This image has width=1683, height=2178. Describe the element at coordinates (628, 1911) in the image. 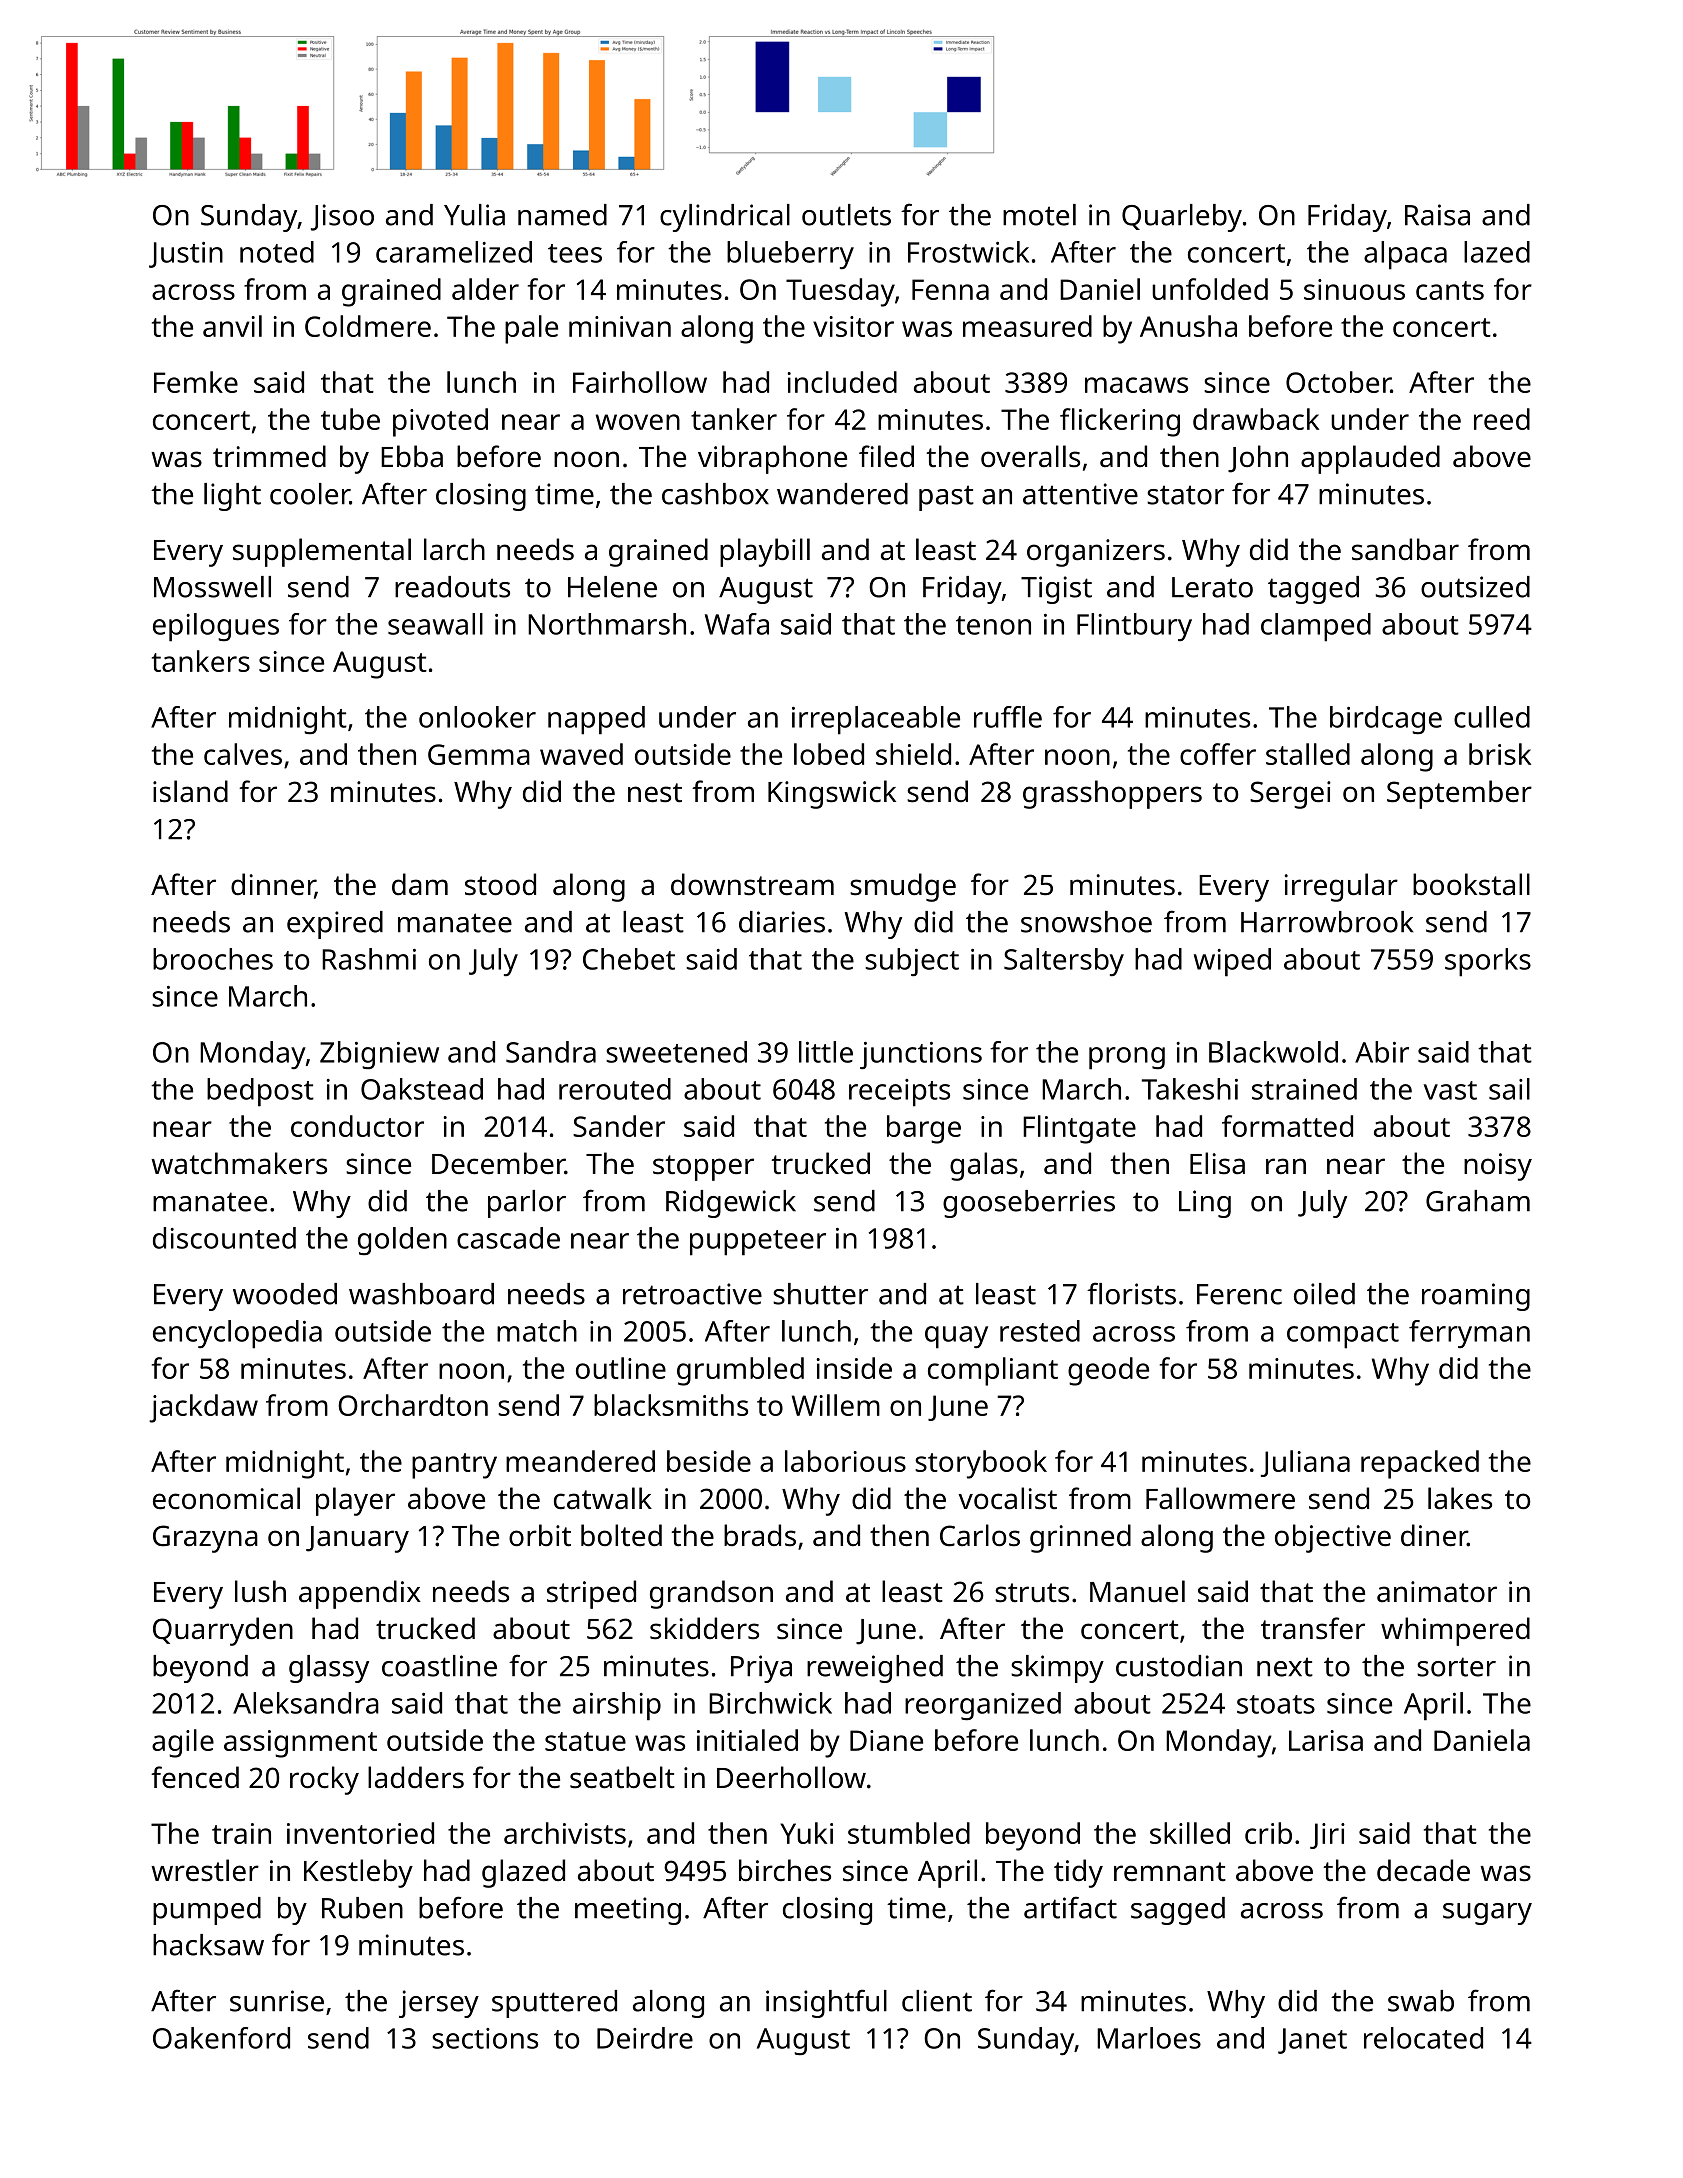

I see `meeting` at that location.
